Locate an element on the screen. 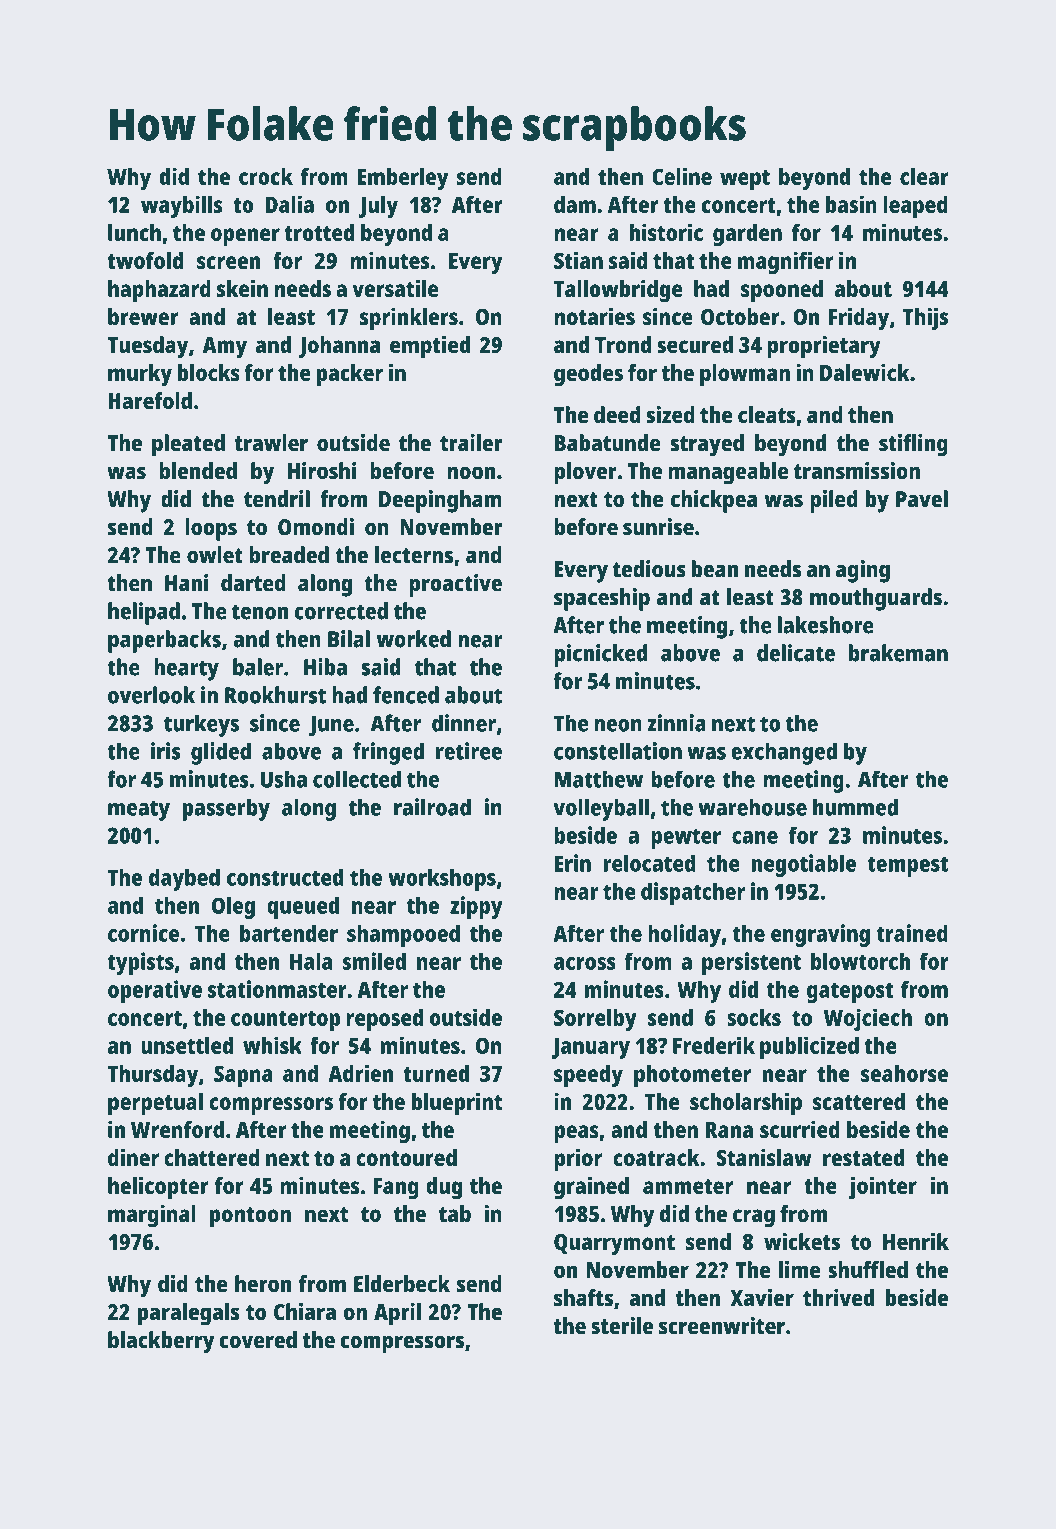 This screenshot has height=1529, width=1056. piled is located at coordinates (834, 501).
